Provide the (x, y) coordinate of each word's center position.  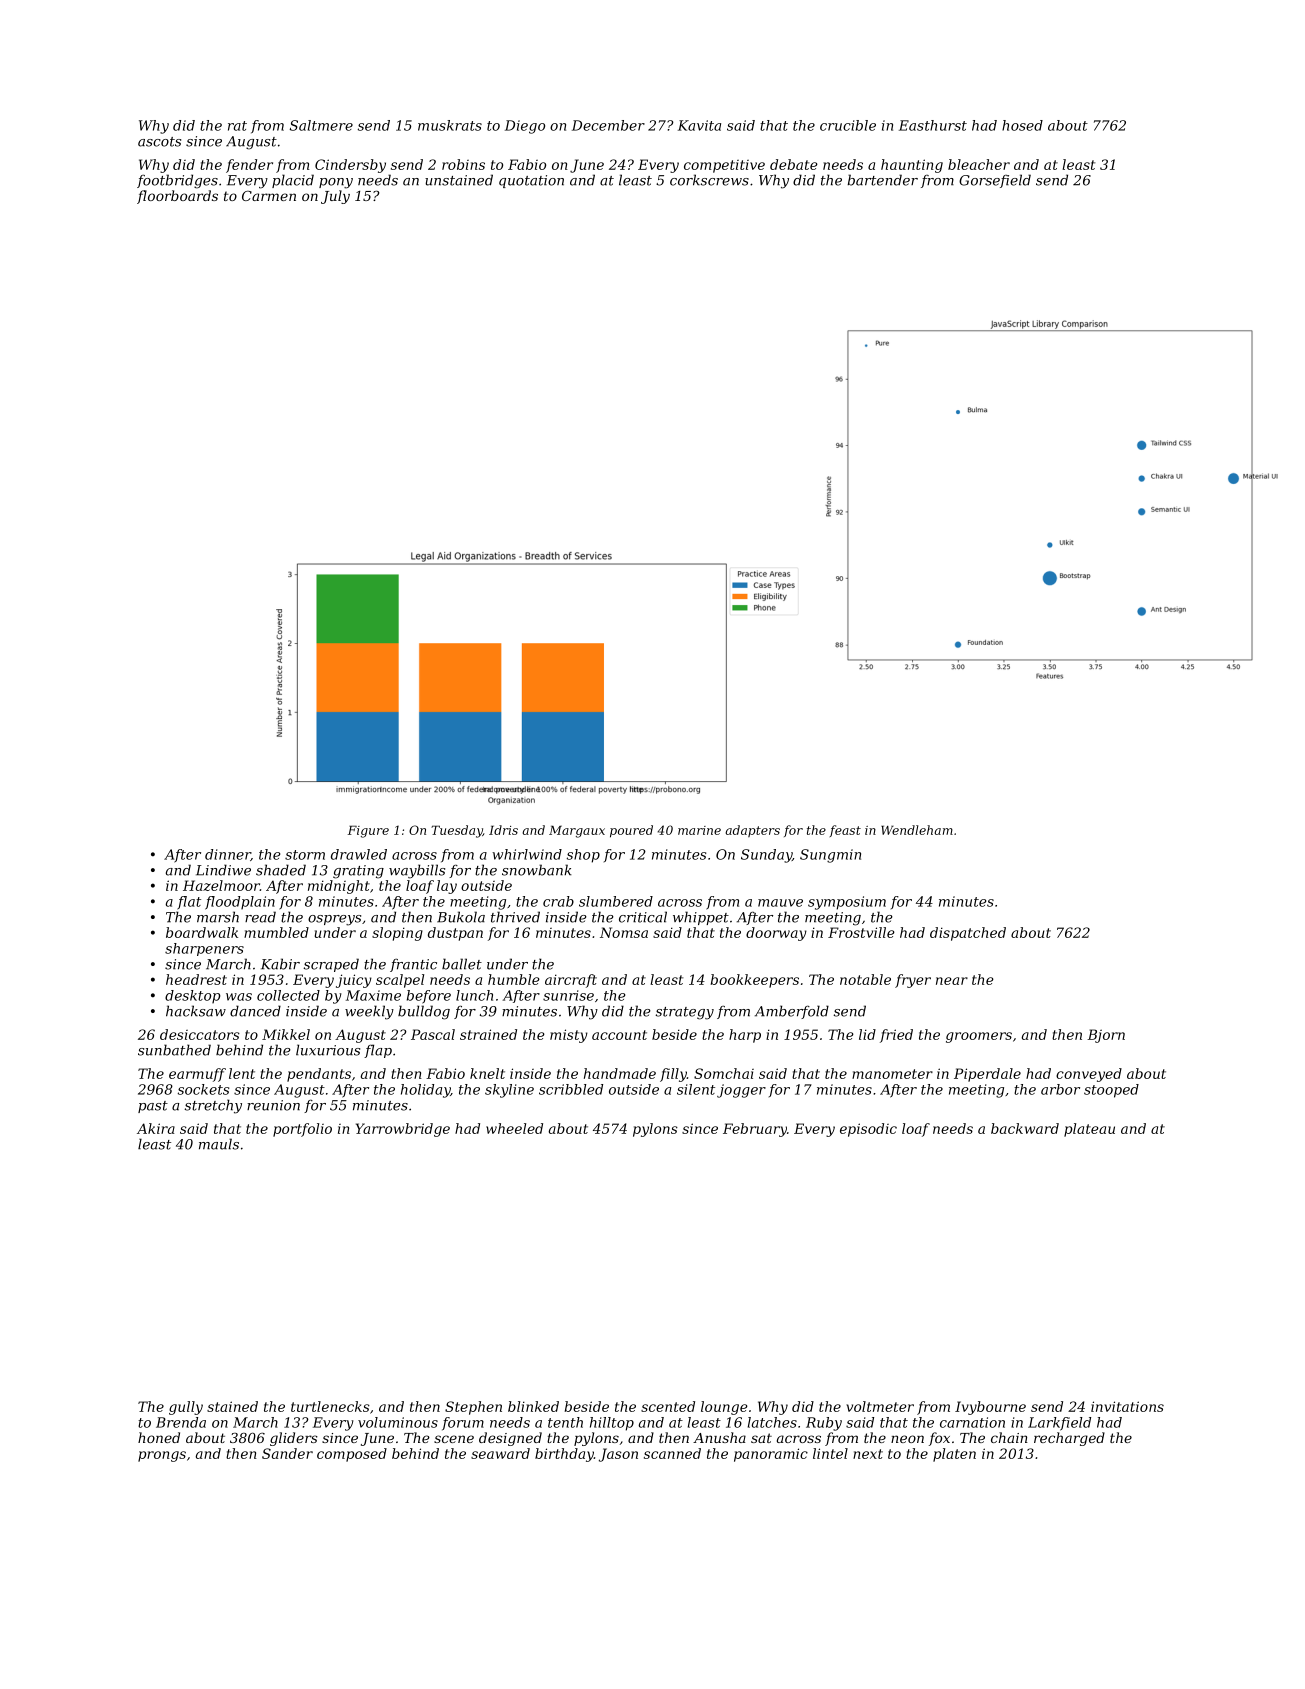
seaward (500, 1453)
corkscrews (709, 180)
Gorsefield (995, 181)
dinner (228, 855)
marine (699, 830)
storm (305, 855)
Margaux (577, 831)
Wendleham (917, 830)
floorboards (177, 197)
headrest (196, 979)
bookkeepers (754, 981)
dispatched (968, 934)
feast (845, 831)
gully (186, 1408)
